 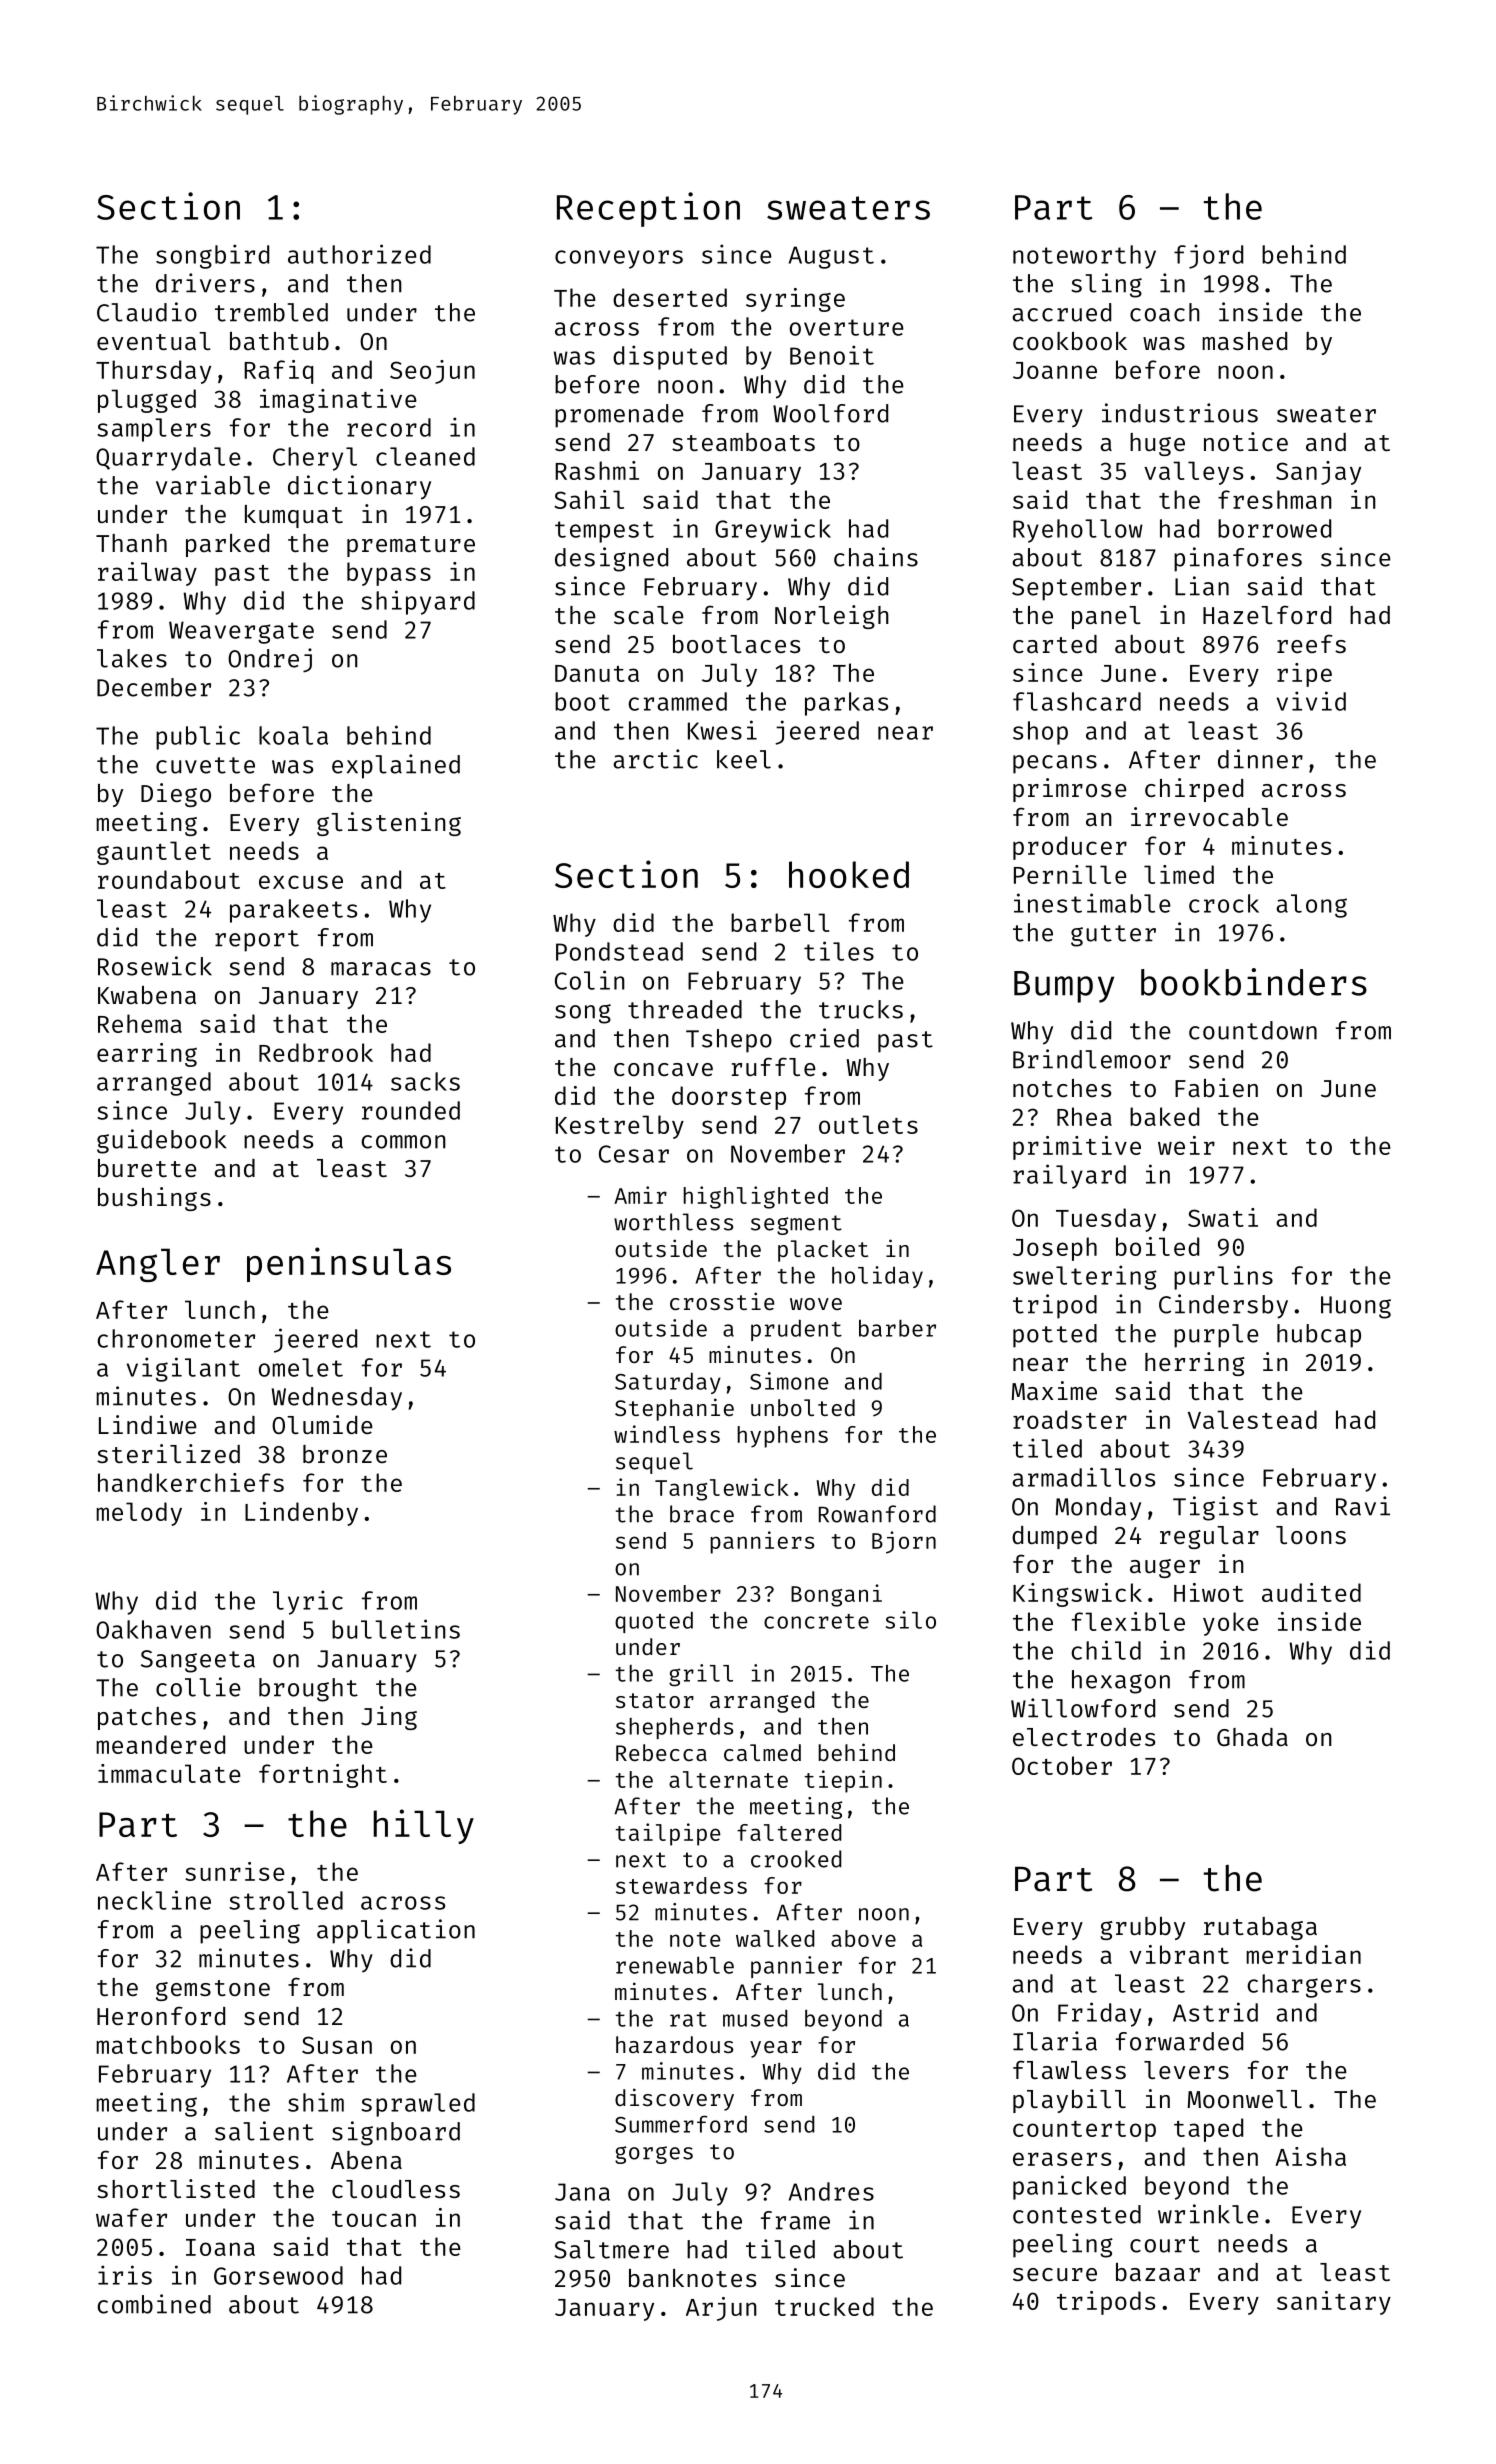 I want to click on purlins, so click(x=1223, y=1277).
